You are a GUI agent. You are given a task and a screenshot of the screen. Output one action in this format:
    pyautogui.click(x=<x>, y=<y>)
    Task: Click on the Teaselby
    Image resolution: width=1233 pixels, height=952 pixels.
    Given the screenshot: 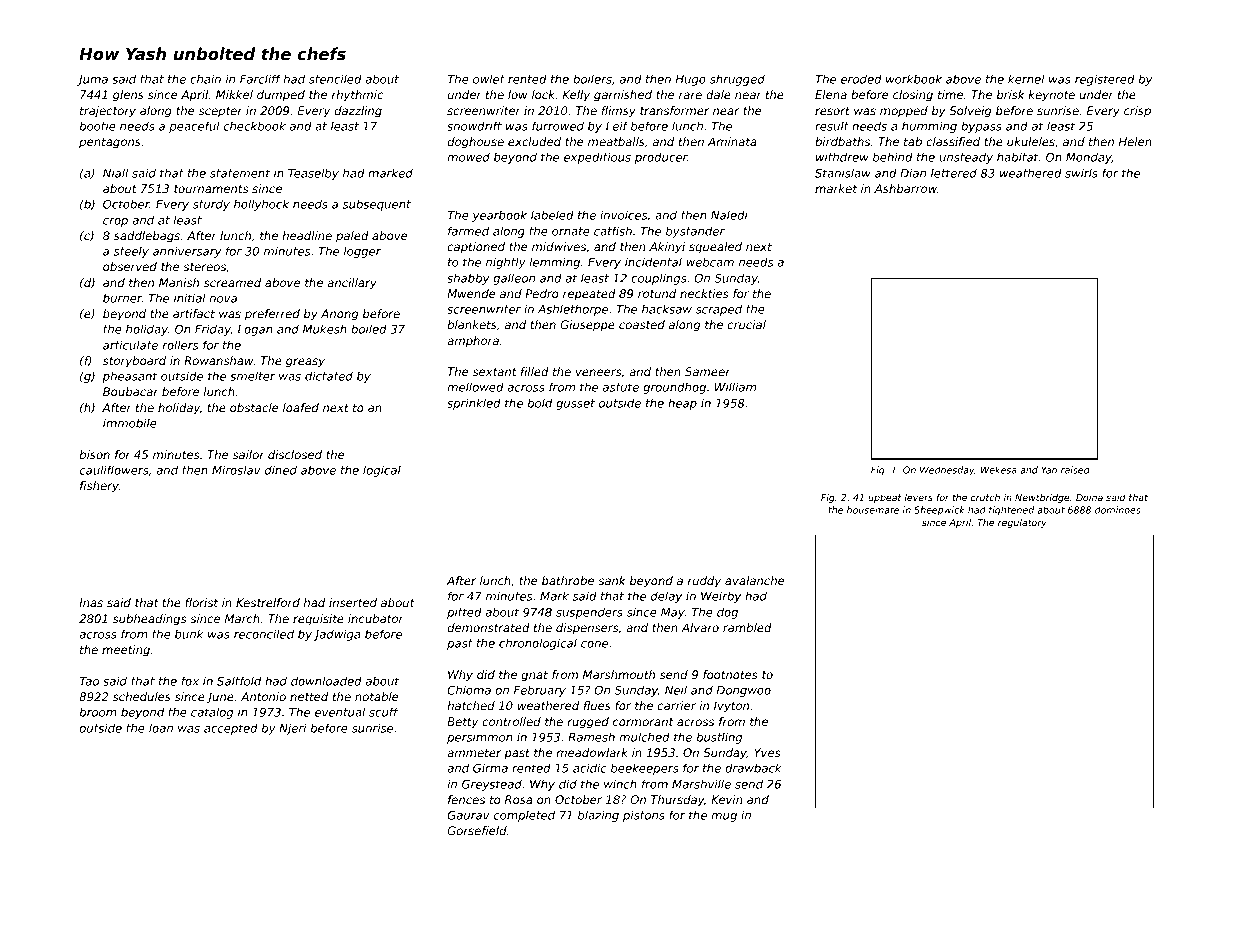 What is the action you would take?
    pyautogui.click(x=313, y=174)
